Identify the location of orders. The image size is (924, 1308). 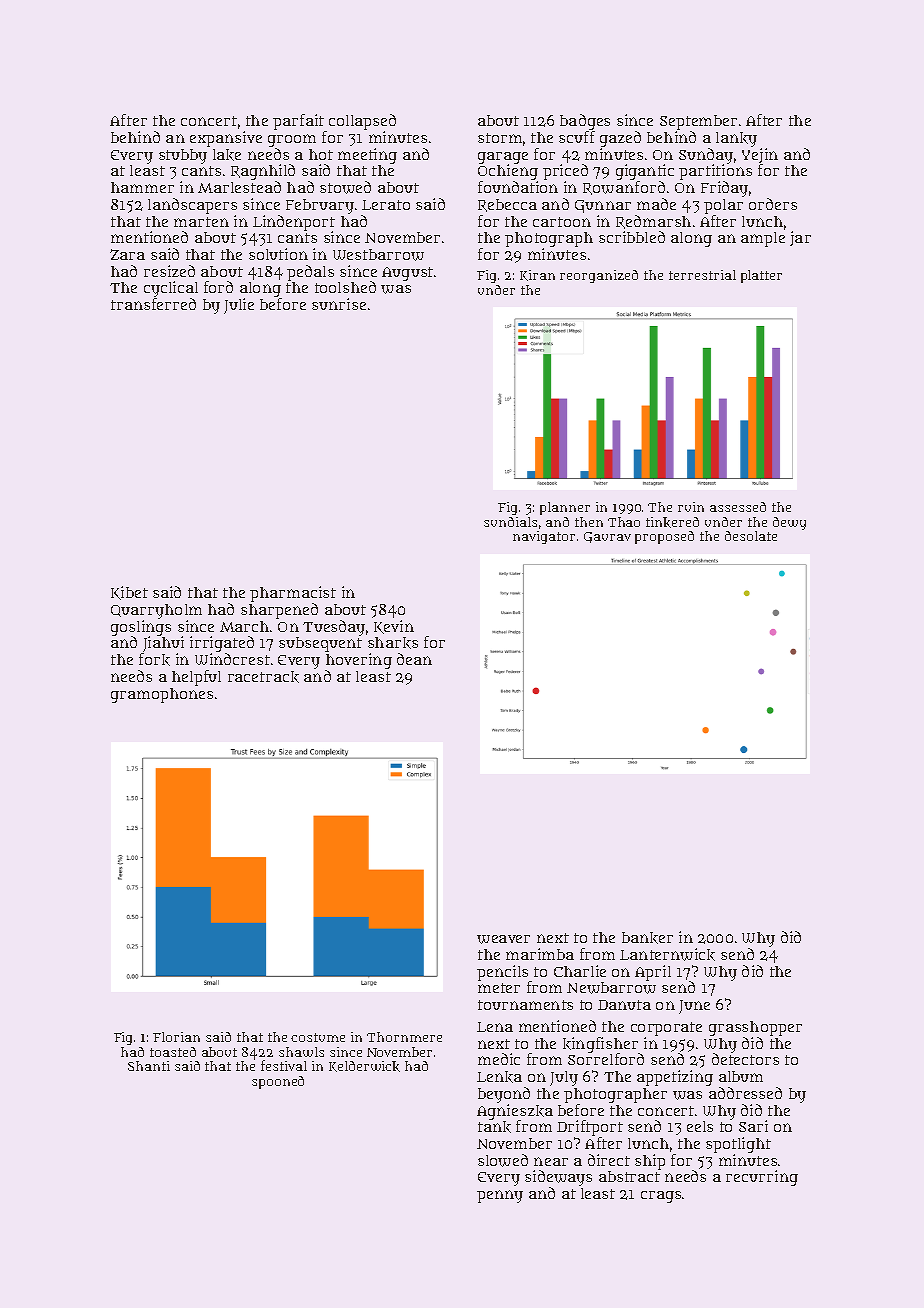
(773, 204).
